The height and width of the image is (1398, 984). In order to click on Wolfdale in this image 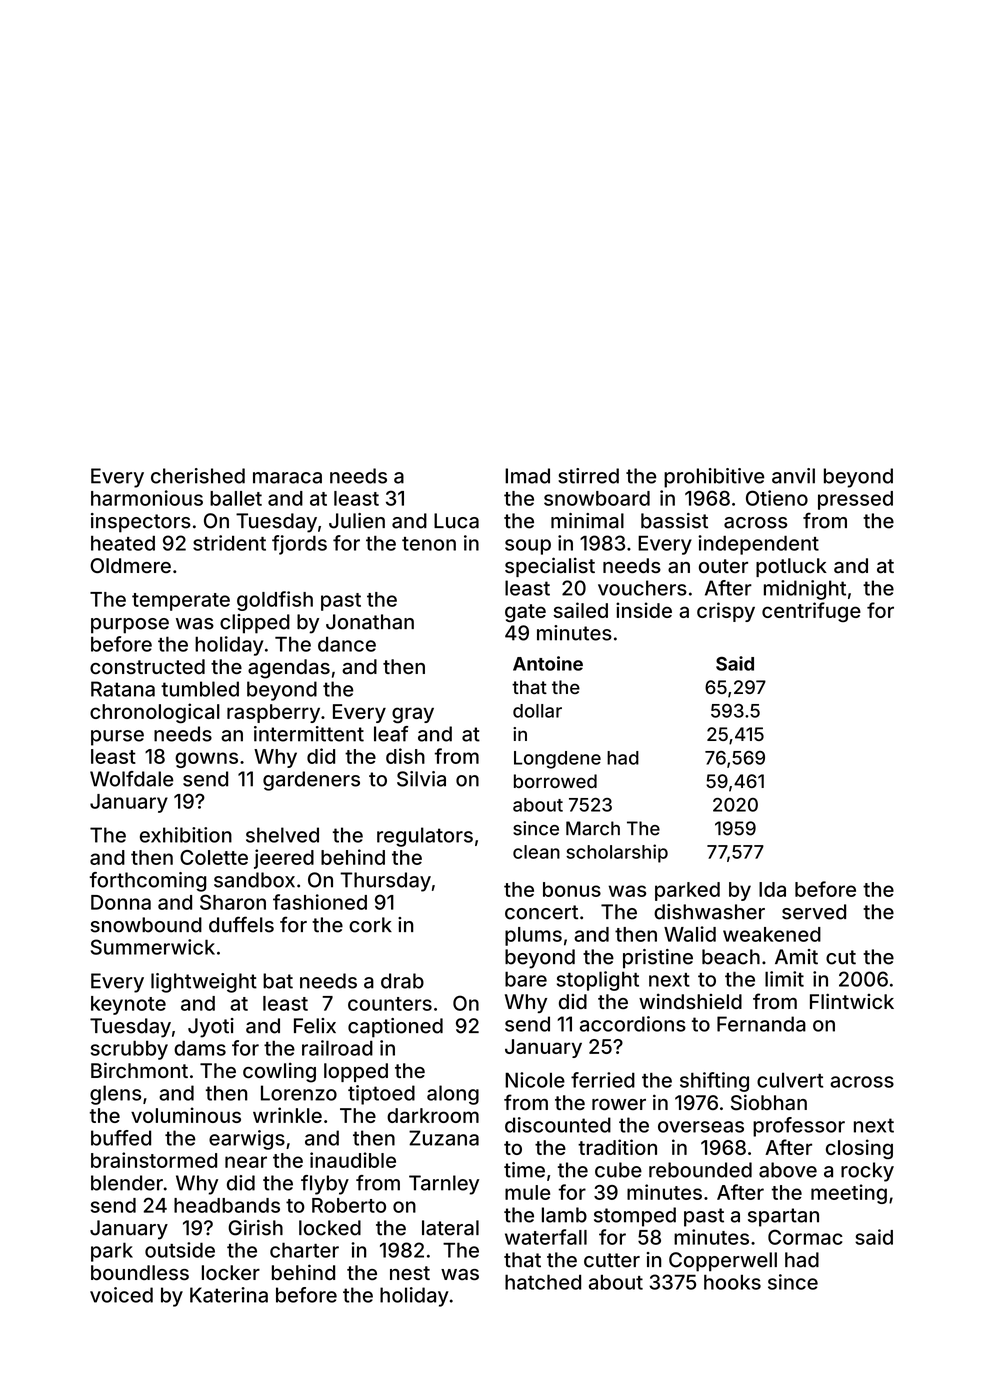, I will do `click(132, 779)`.
